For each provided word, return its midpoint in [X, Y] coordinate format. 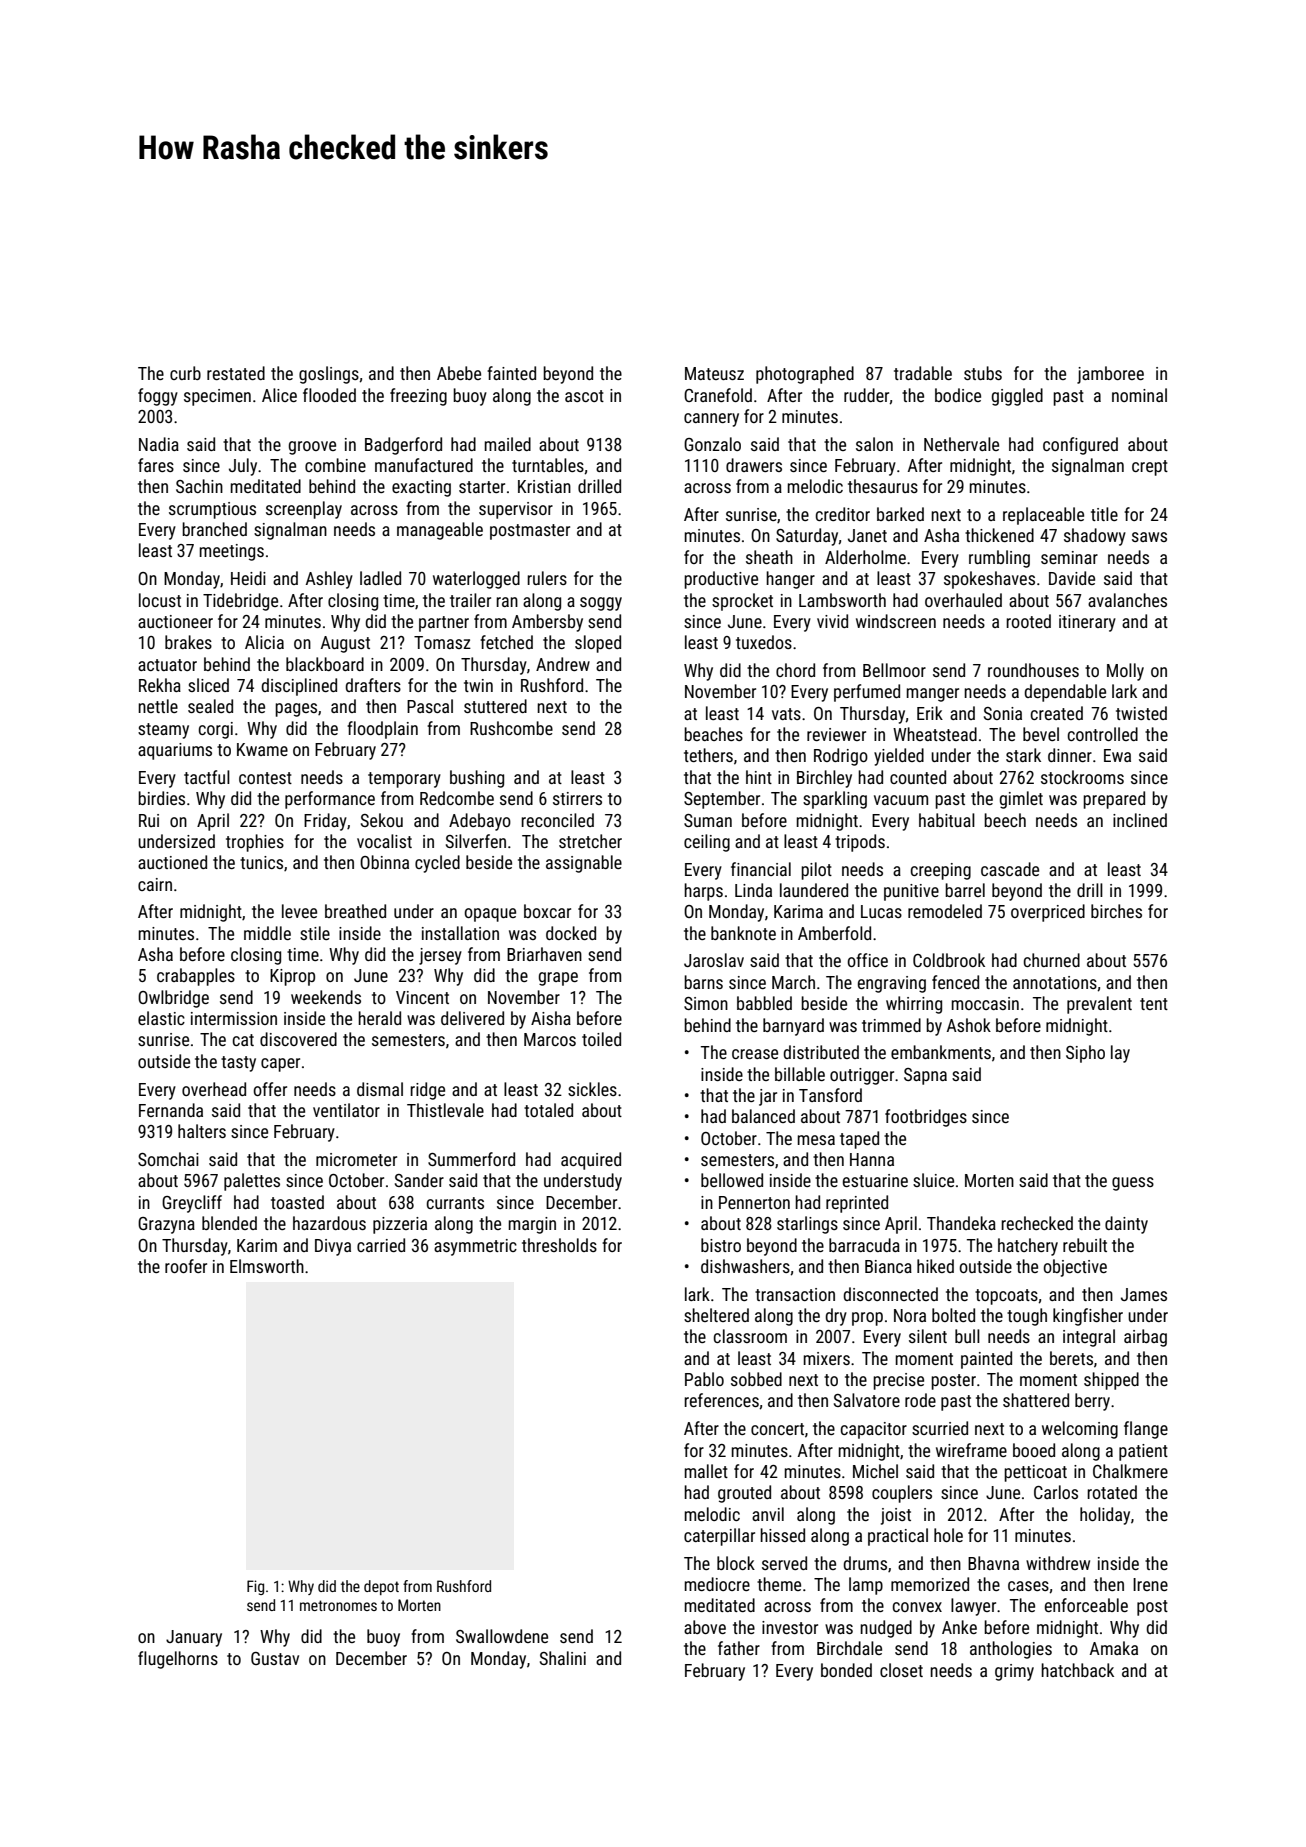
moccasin [985, 1003]
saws [1149, 537]
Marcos [550, 1039]
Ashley [329, 580]
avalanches [1127, 600]
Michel [875, 1471]
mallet [706, 1471]
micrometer [356, 1159]
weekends [326, 997]
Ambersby [547, 623]
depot [381, 1587]
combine [335, 465]
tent [1154, 1004]
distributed [821, 1052]
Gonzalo [712, 444]
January [194, 1638]
